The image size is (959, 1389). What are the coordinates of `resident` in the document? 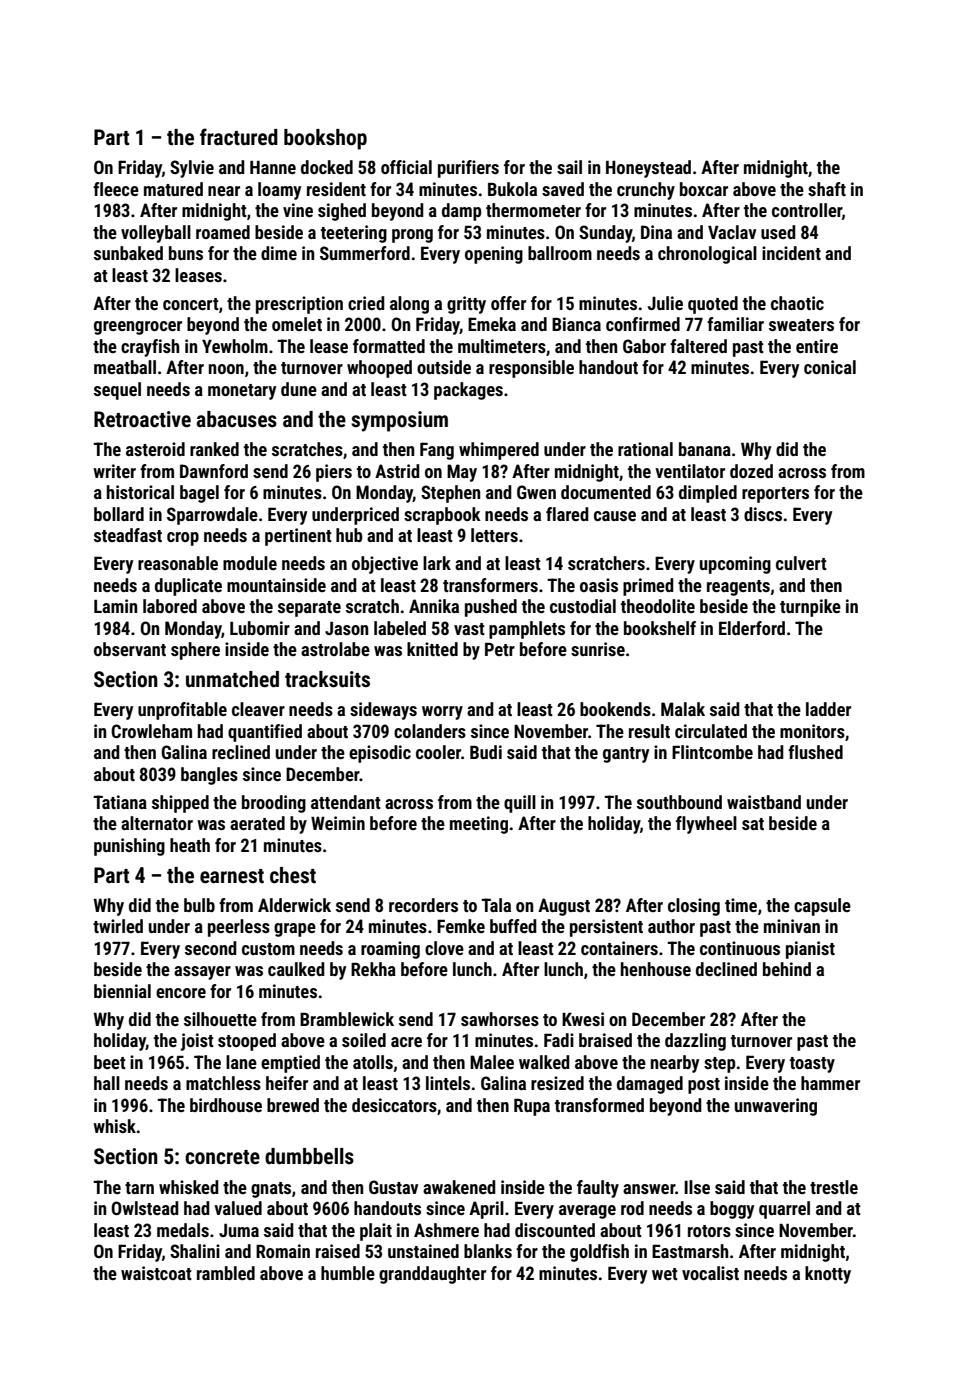 It's located at (336, 189).
